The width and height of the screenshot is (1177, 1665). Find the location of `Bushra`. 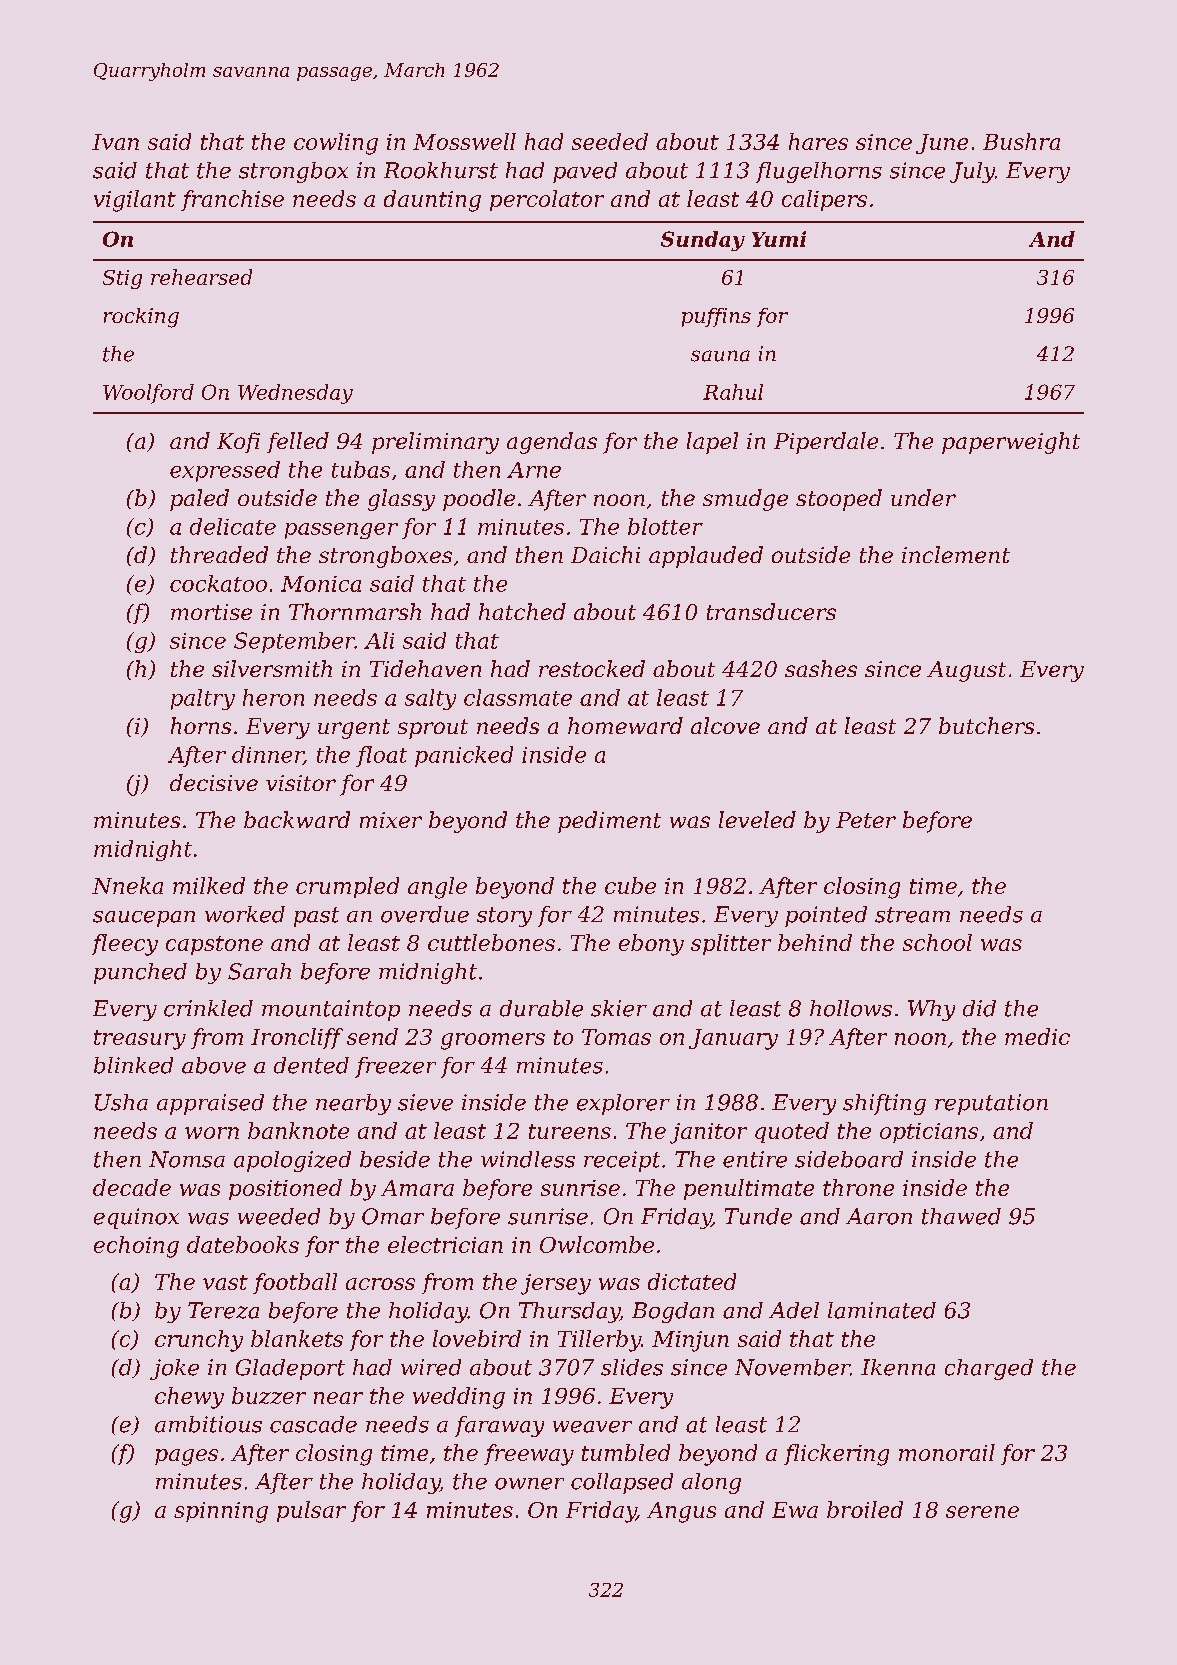

Bushra is located at coordinates (1021, 141).
